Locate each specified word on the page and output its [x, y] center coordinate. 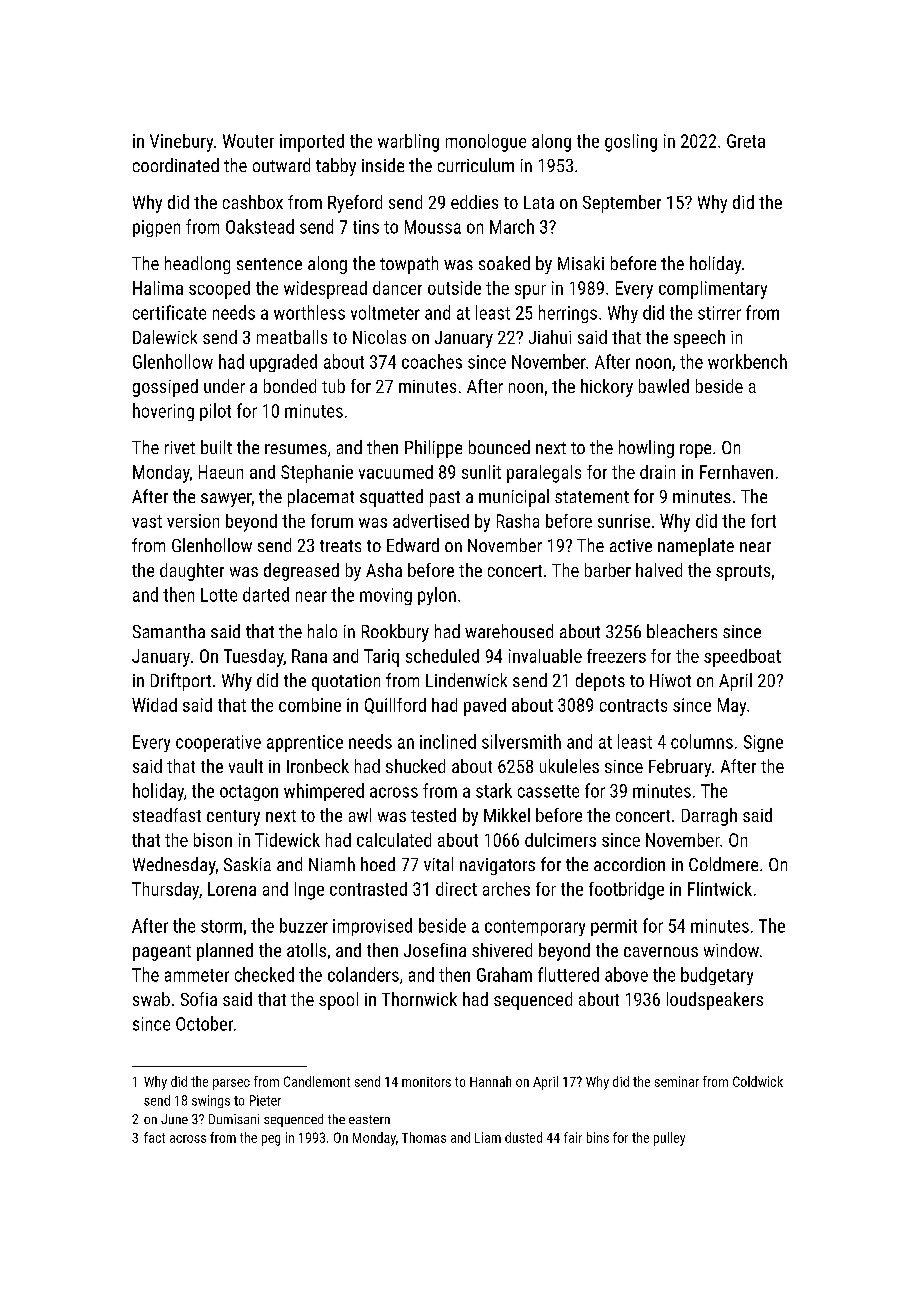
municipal [514, 498]
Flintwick [720, 889]
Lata [539, 202]
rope [695, 451]
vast [147, 521]
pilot [215, 412]
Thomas [424, 1137]
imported [312, 143]
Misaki [581, 263]
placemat [321, 498]
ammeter [197, 975]
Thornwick [419, 999]
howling [646, 449]
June [174, 1119]
